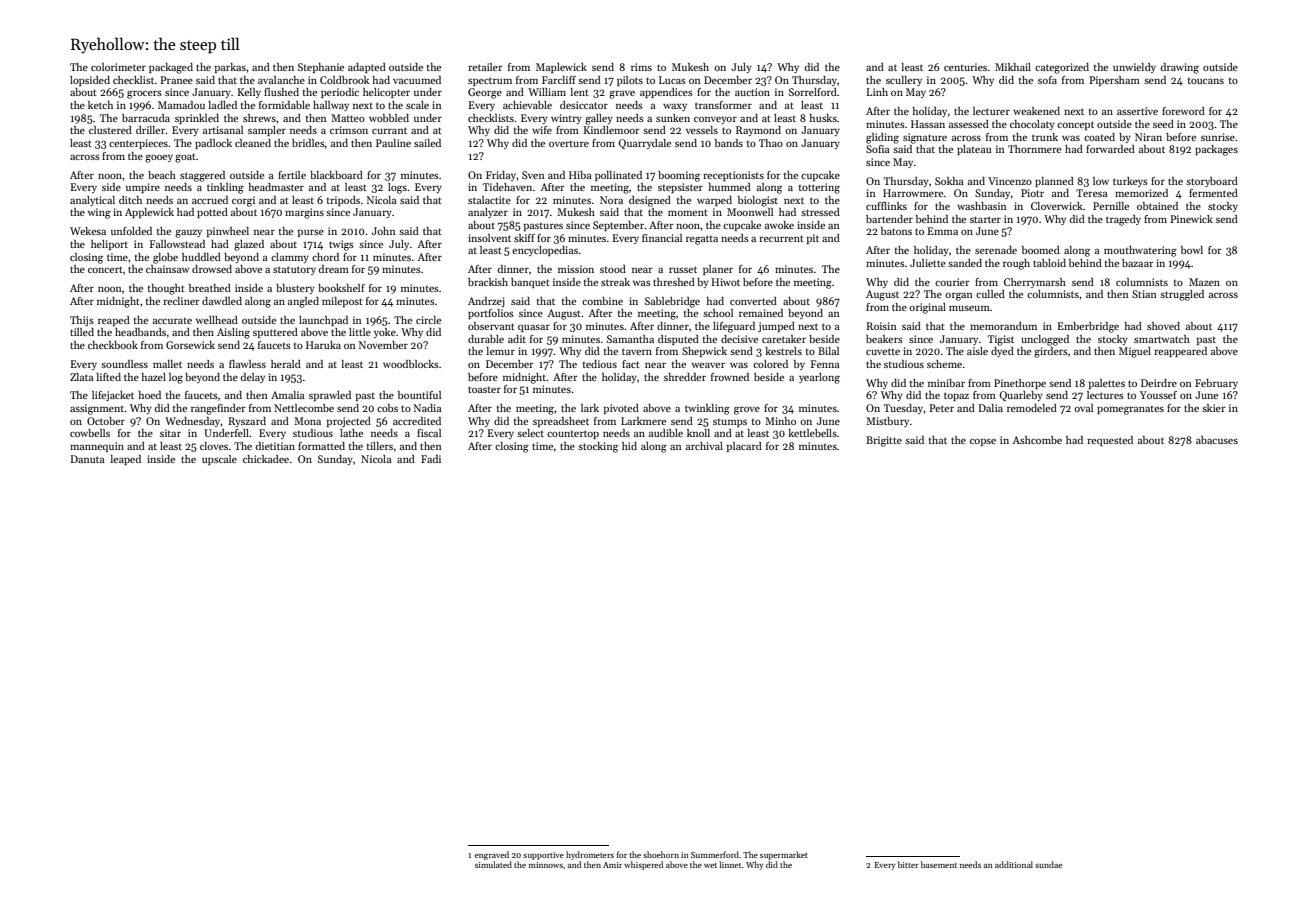 This page has height=924, width=1308. I want to click on additional, so click(1014, 864).
